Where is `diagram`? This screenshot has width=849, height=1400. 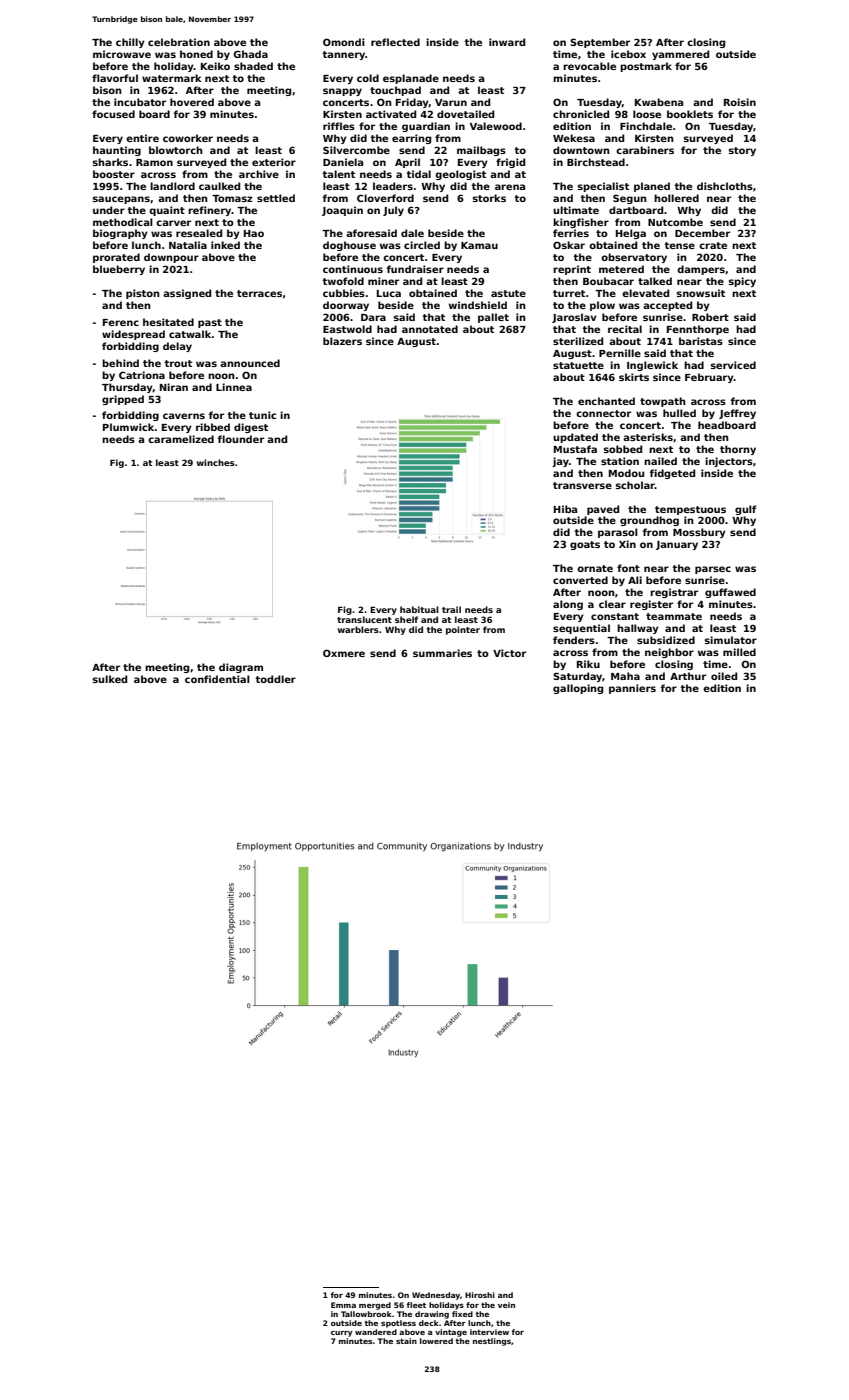
diagram is located at coordinates (241, 668).
